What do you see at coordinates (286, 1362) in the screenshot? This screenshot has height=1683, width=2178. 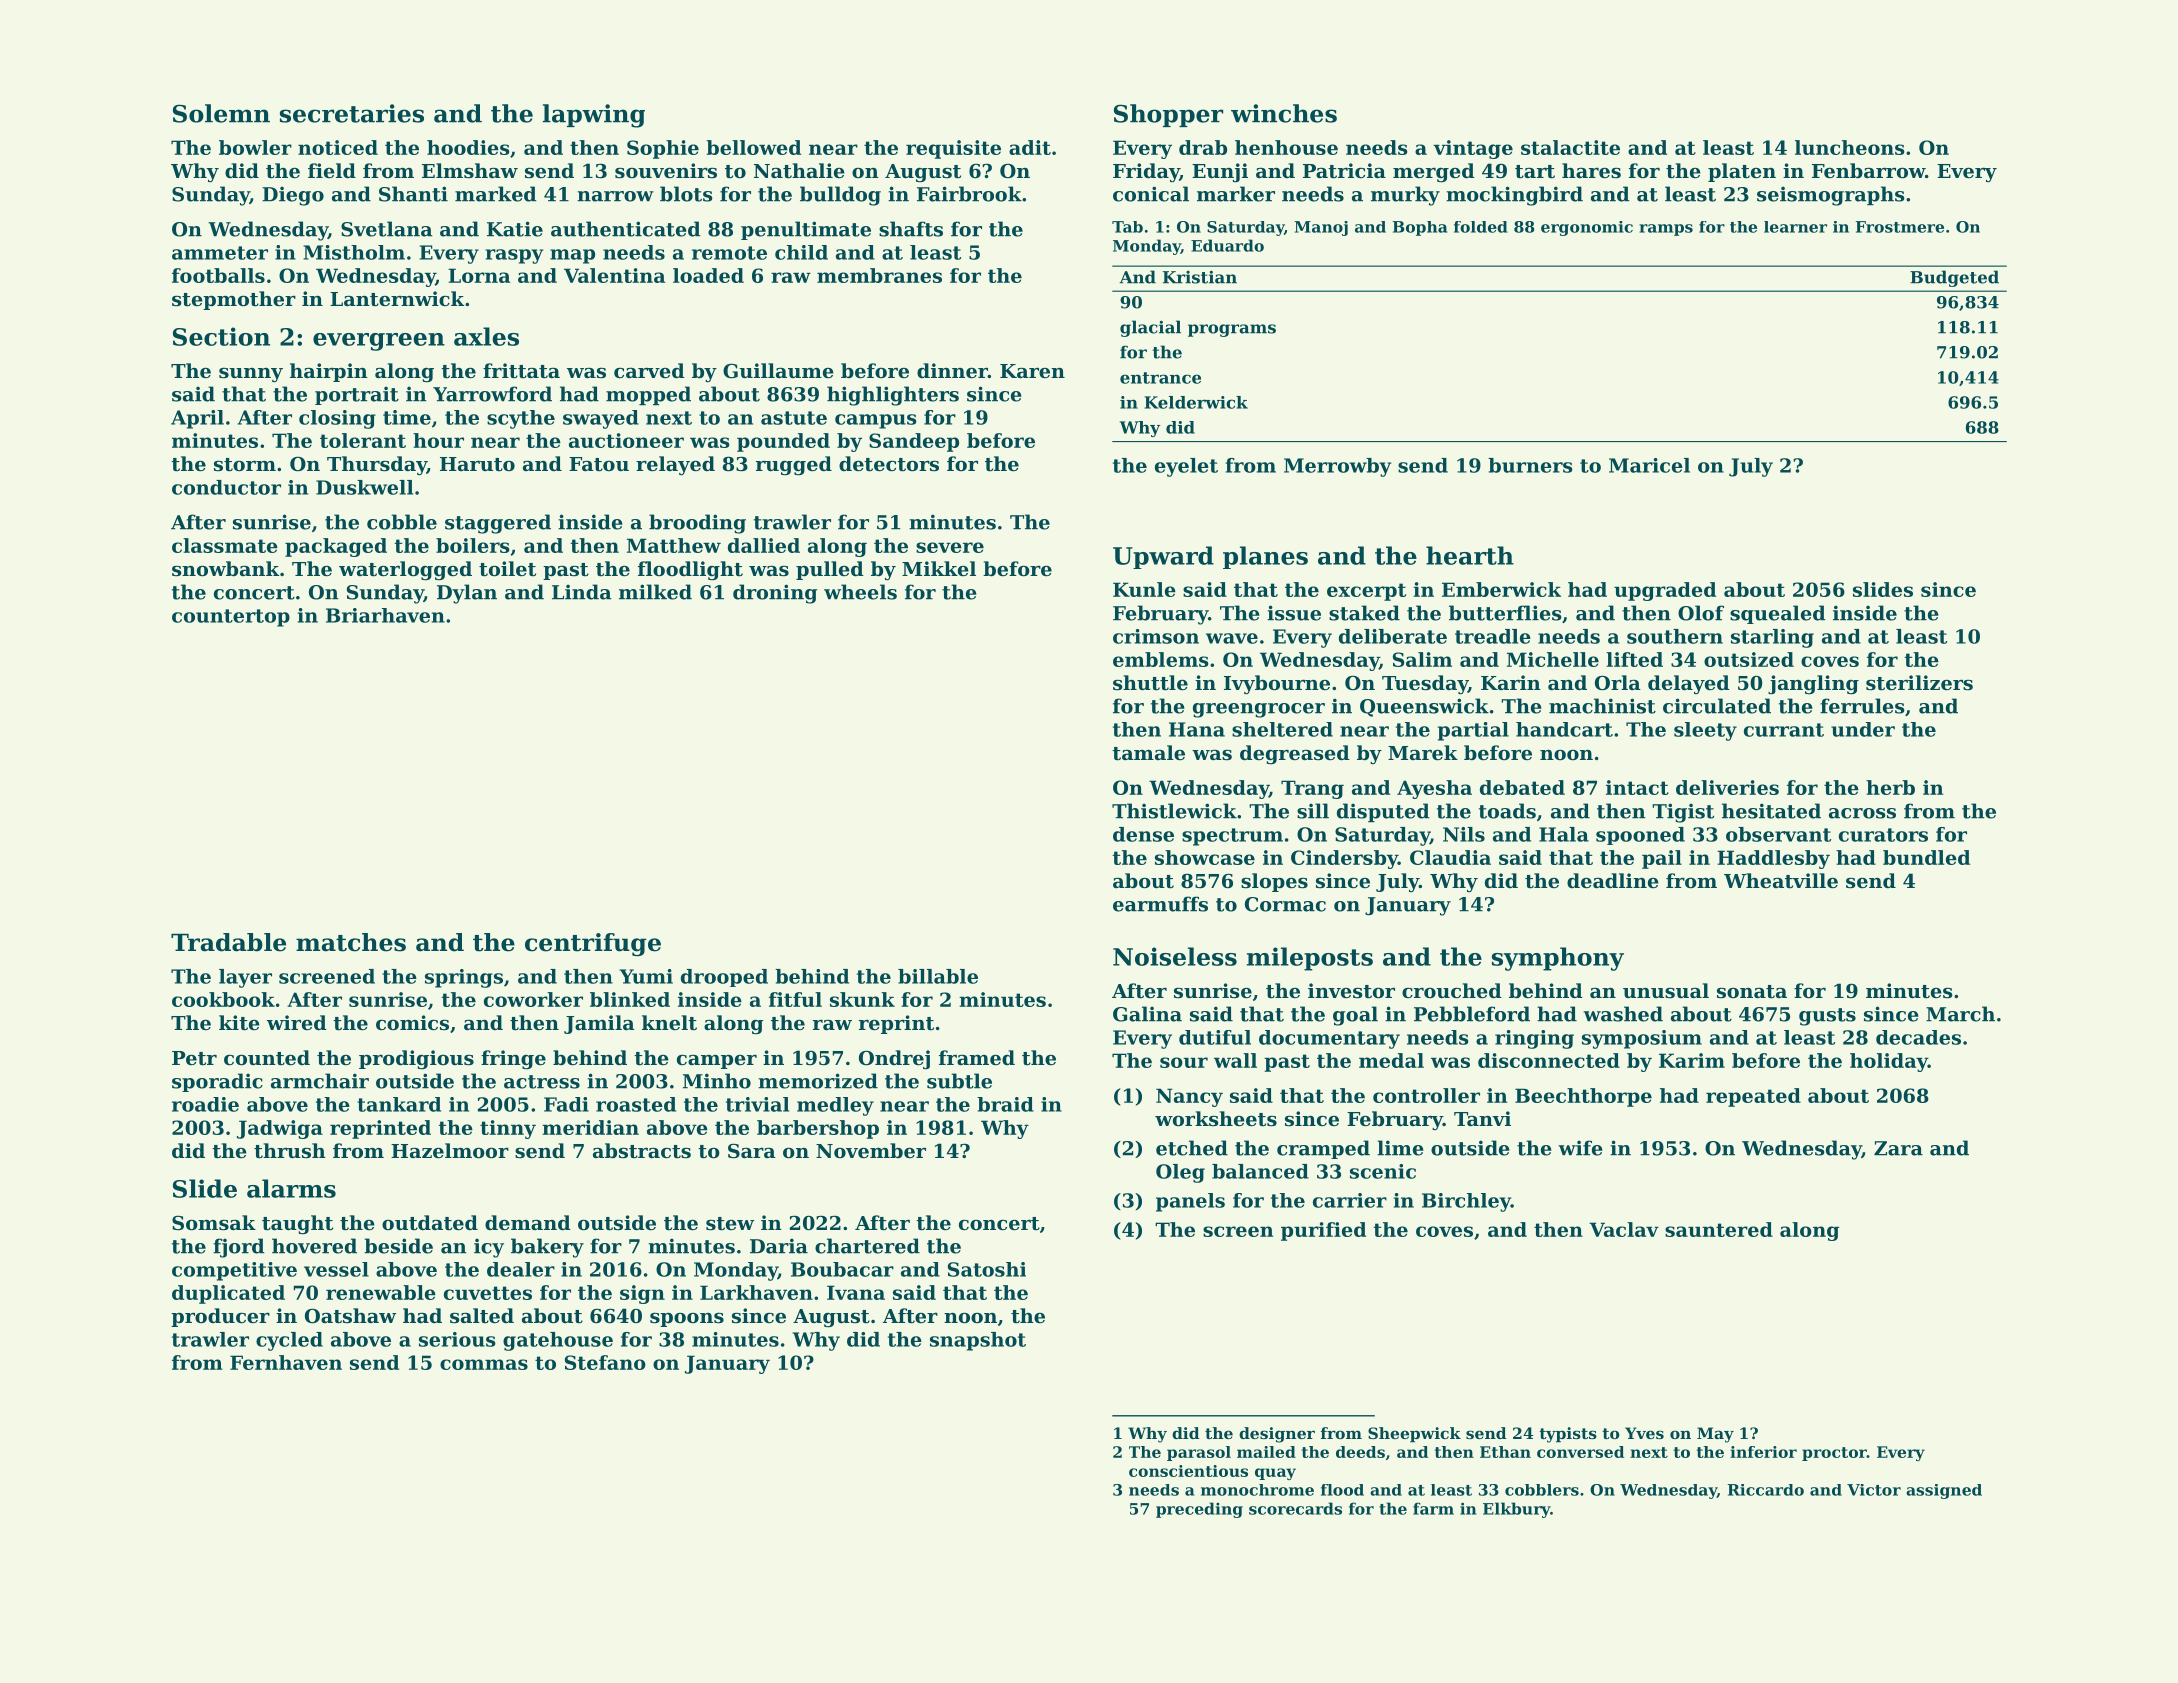 I see `Fernhaven` at bounding box center [286, 1362].
